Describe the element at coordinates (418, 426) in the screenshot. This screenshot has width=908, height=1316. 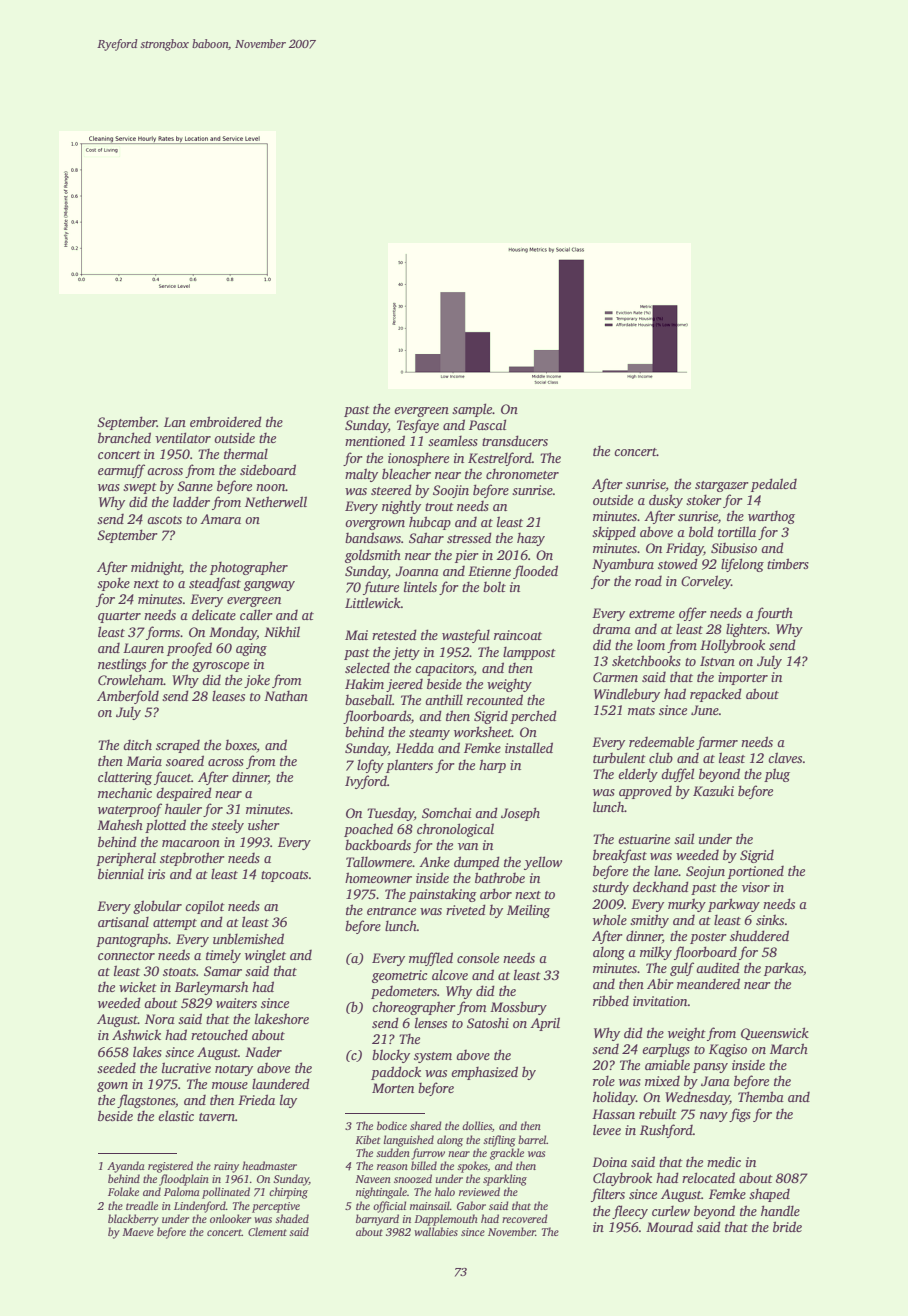
I see `Tesfaye` at that location.
